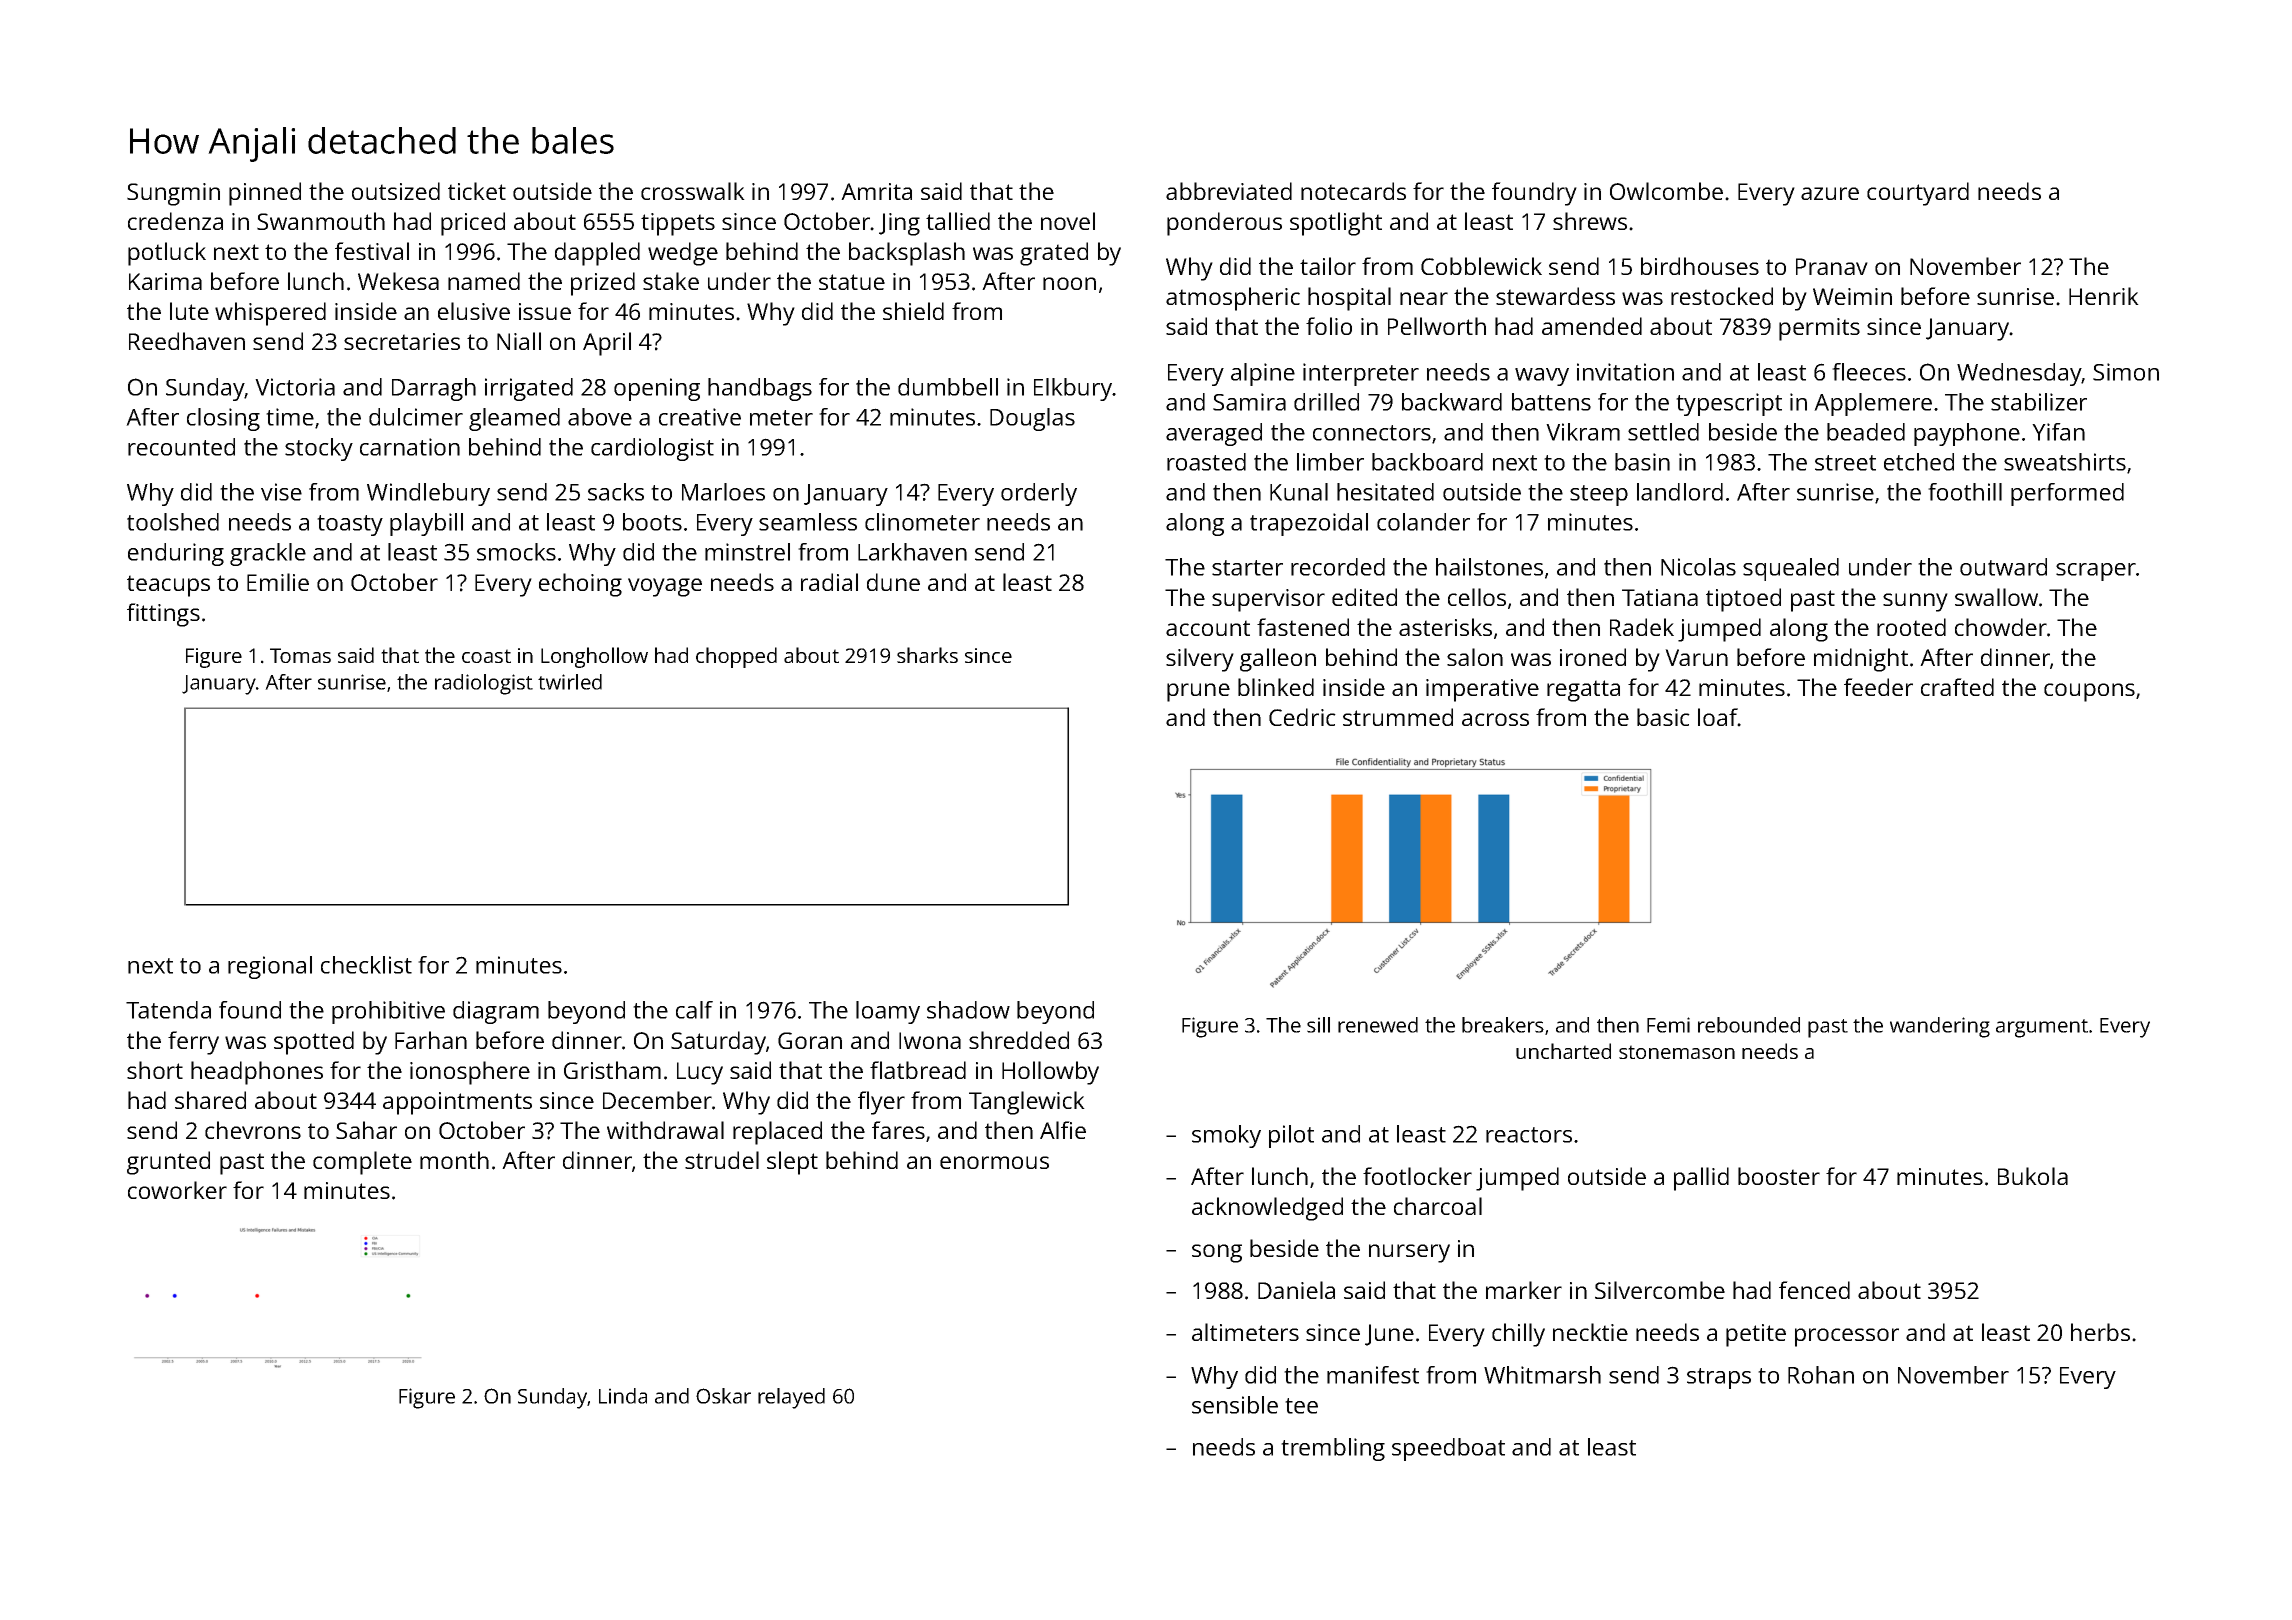  Describe the element at coordinates (257, 1073) in the screenshot. I see `headphones` at that location.
